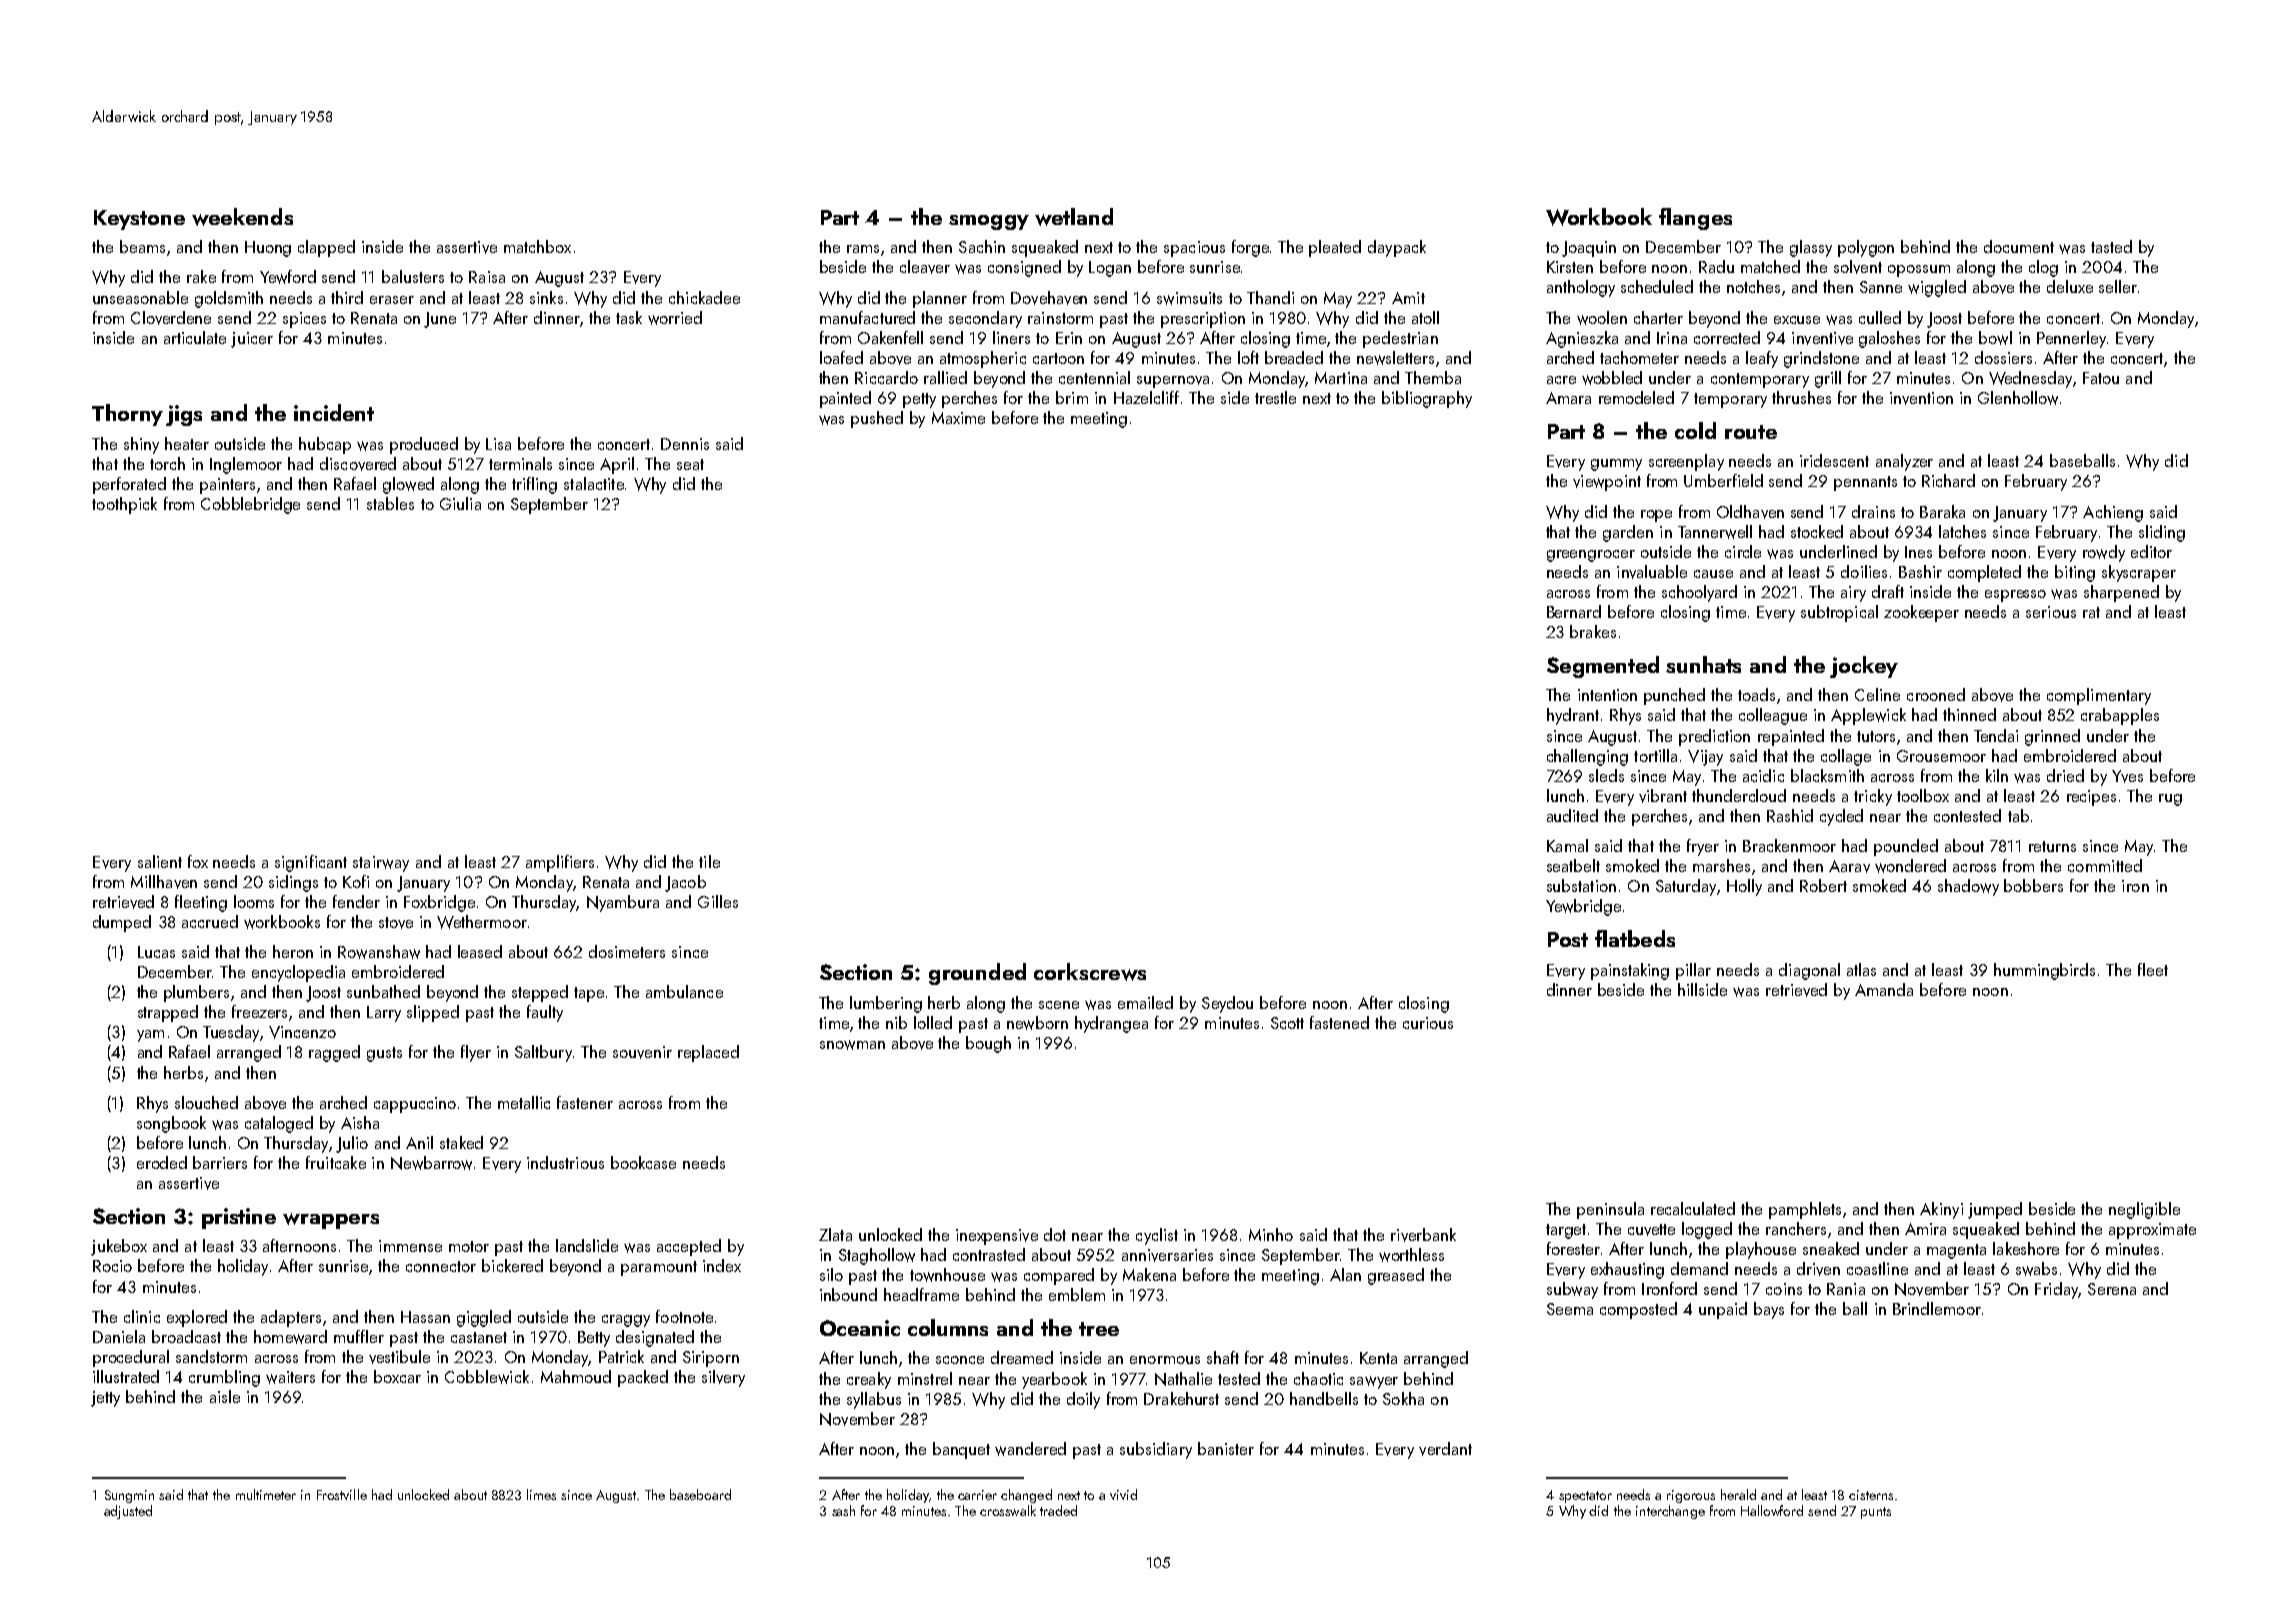 This screenshot has width=2292, height=1620. What do you see at coordinates (958, 418) in the screenshot?
I see `Maxime` at bounding box center [958, 418].
